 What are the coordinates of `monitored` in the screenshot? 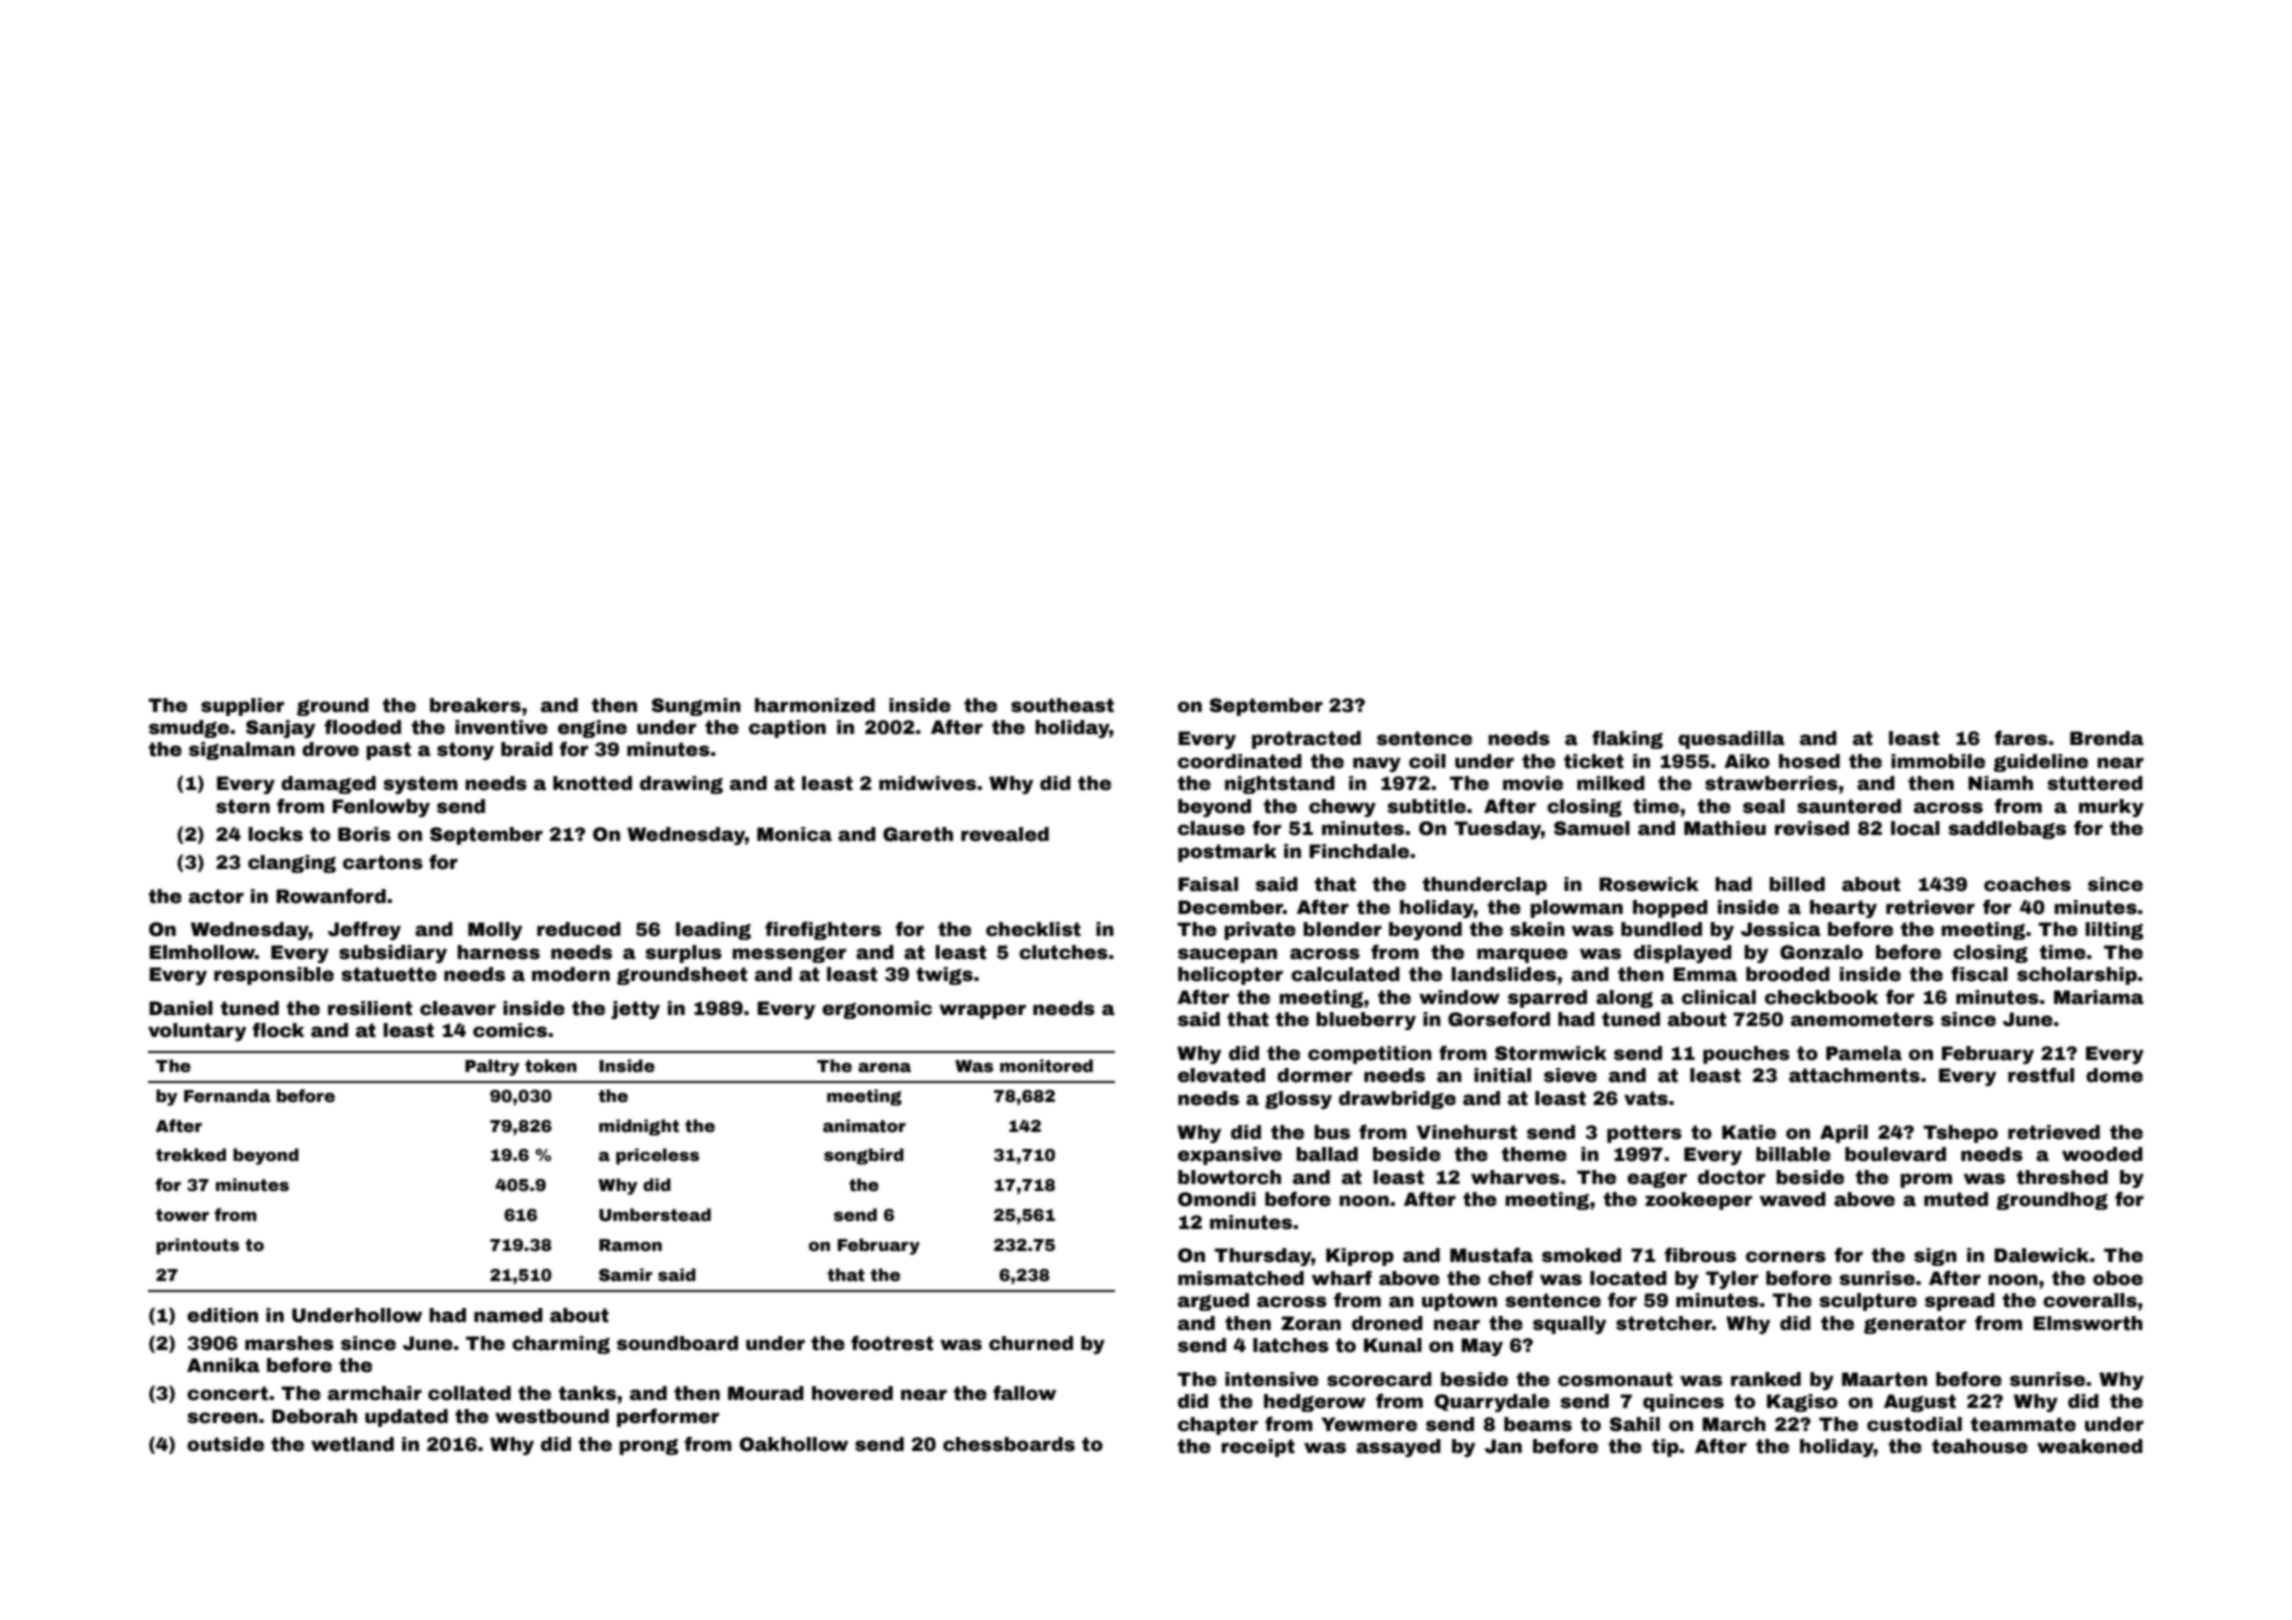 It's located at (1046, 1066).
